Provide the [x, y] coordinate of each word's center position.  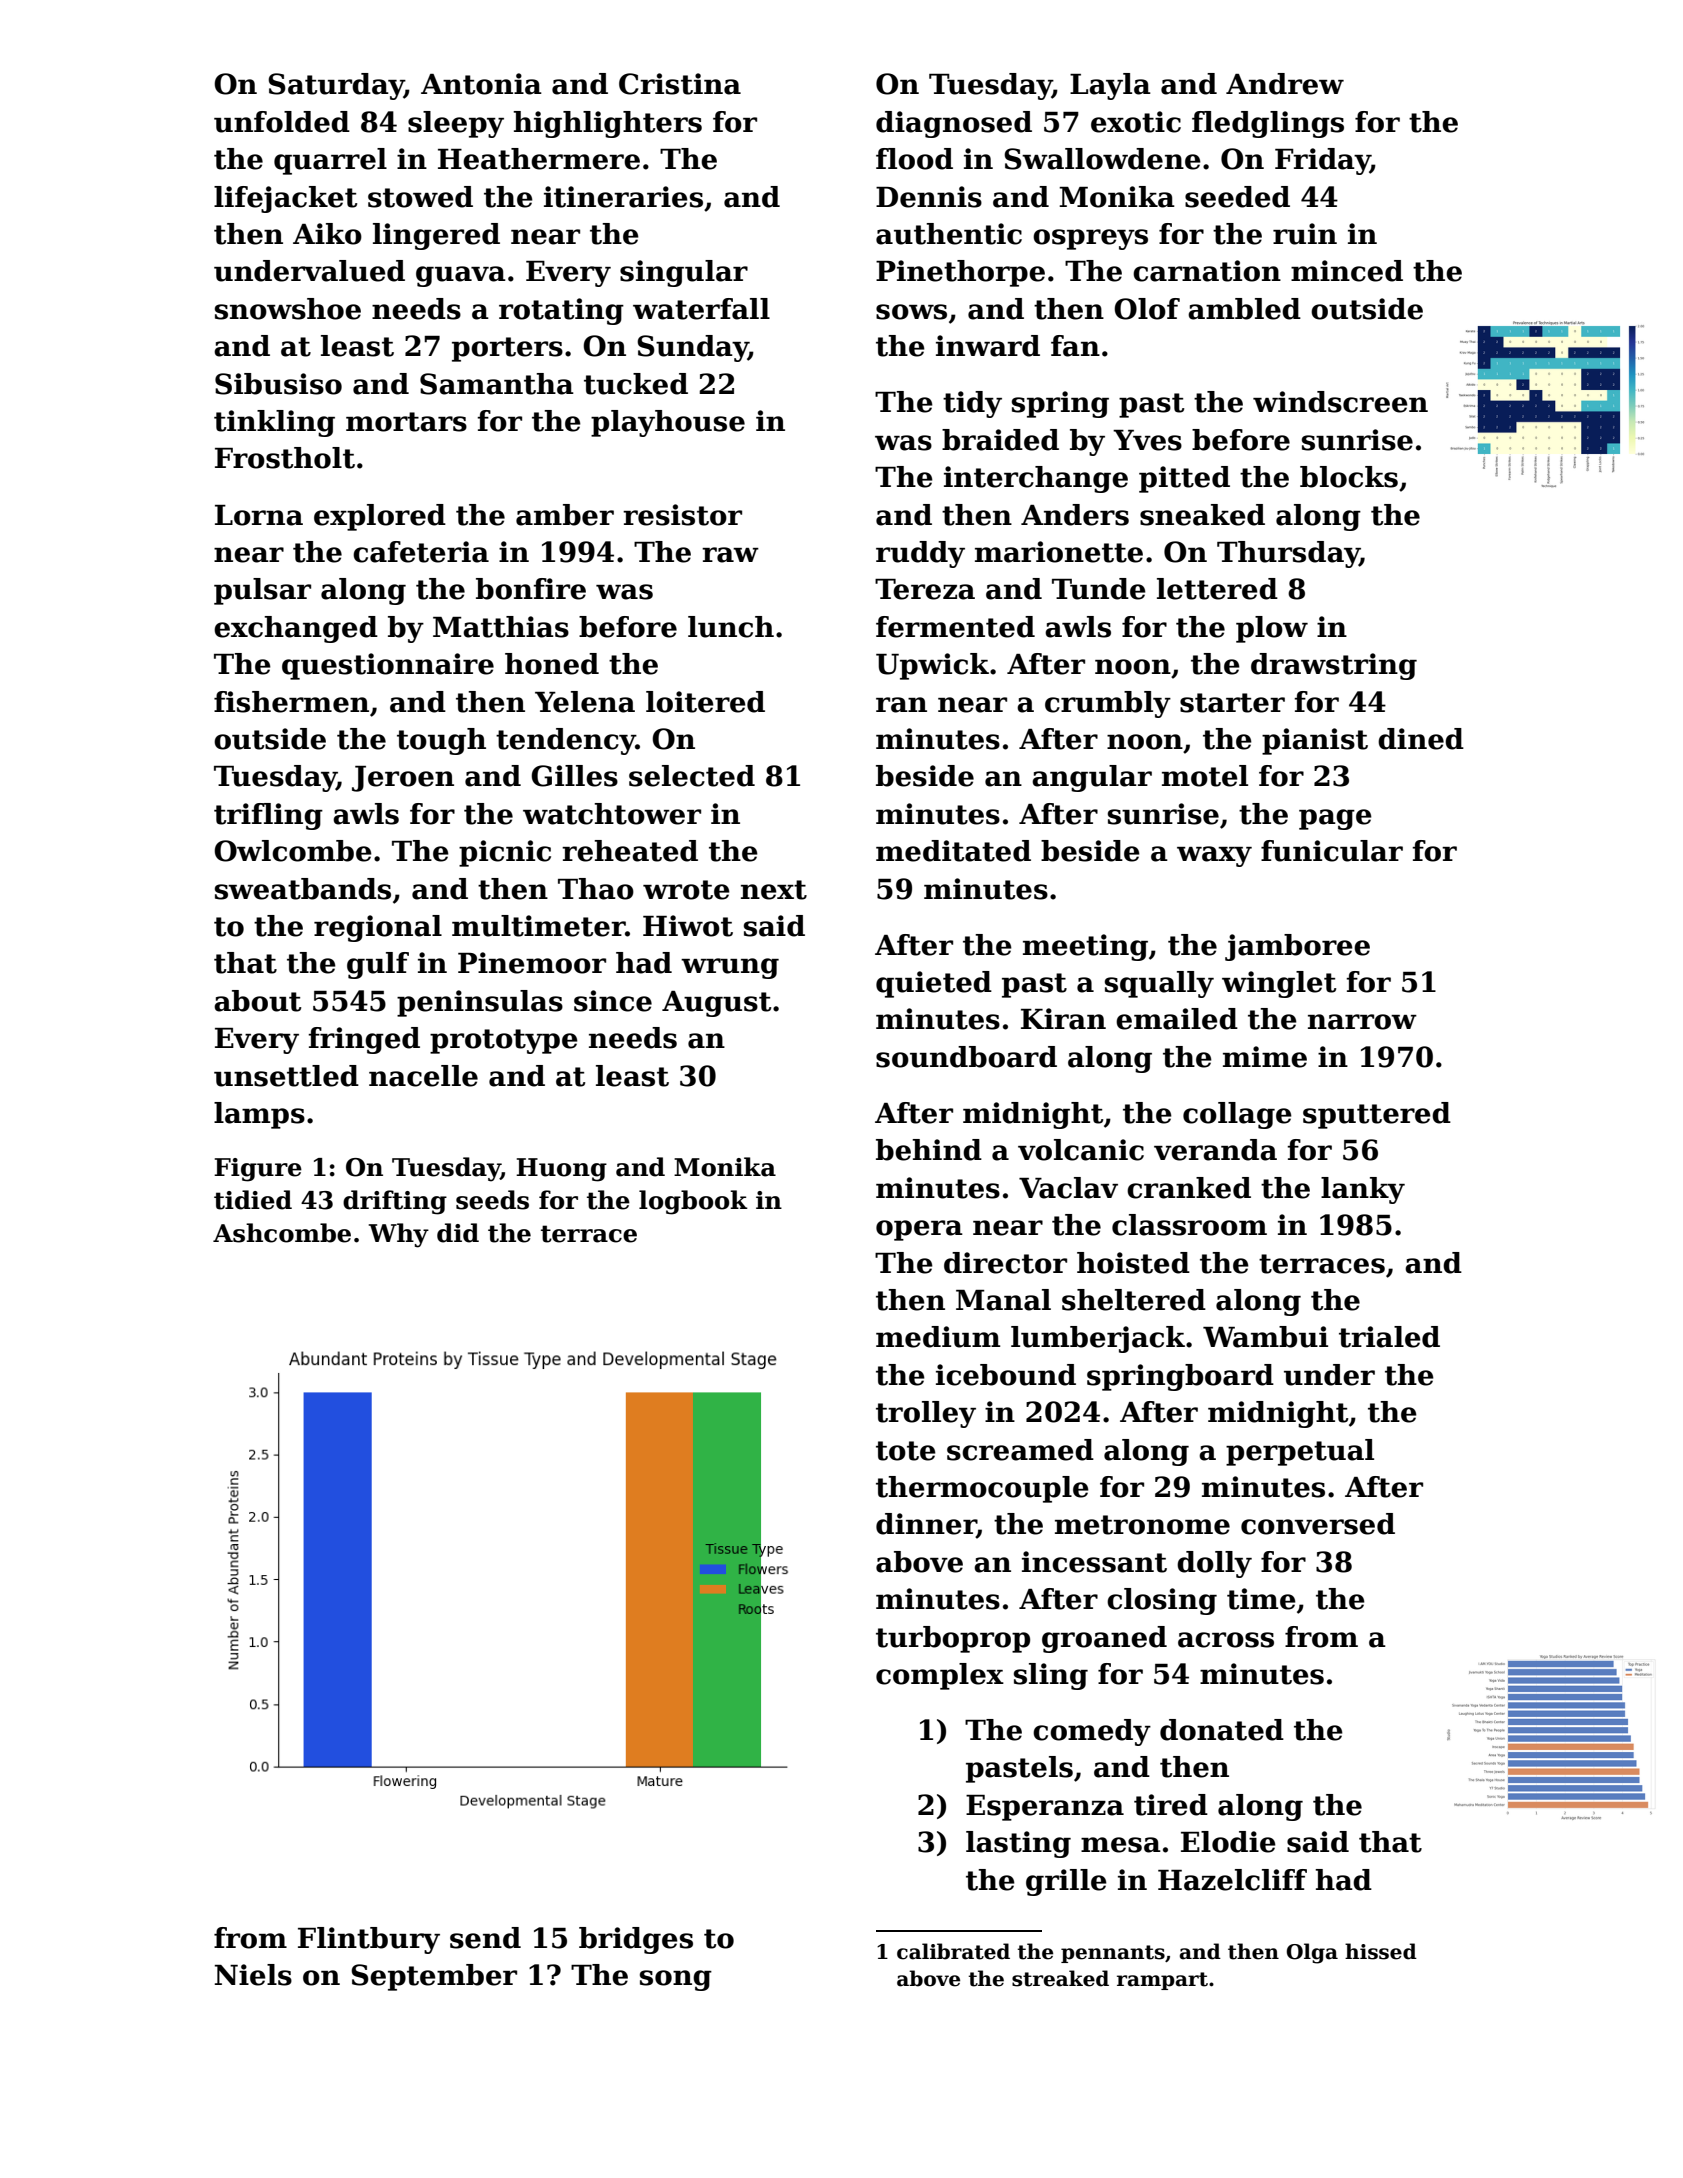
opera [919, 1230]
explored [380, 517]
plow [1272, 629]
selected [692, 776]
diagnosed [954, 124]
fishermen [291, 702]
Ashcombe [282, 1233]
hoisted [1133, 1263]
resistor [682, 515]
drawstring [1334, 666]
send [485, 1938]
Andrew [1285, 84]
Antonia [481, 84]
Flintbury [369, 1940]
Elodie [1228, 1842]
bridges [636, 1940]
